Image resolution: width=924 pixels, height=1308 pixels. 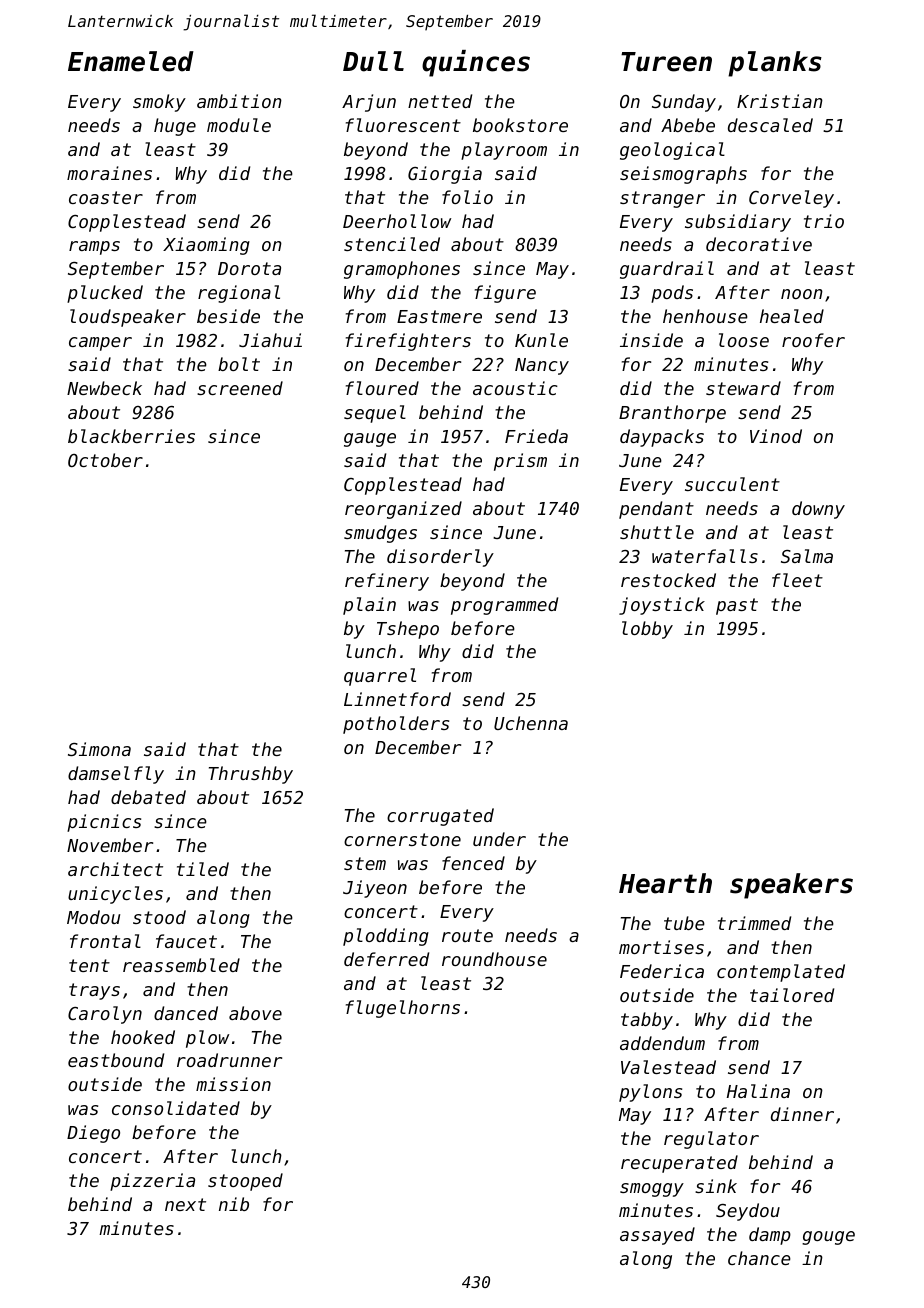 What do you see at coordinates (824, 221) in the page?
I see `trio` at bounding box center [824, 221].
